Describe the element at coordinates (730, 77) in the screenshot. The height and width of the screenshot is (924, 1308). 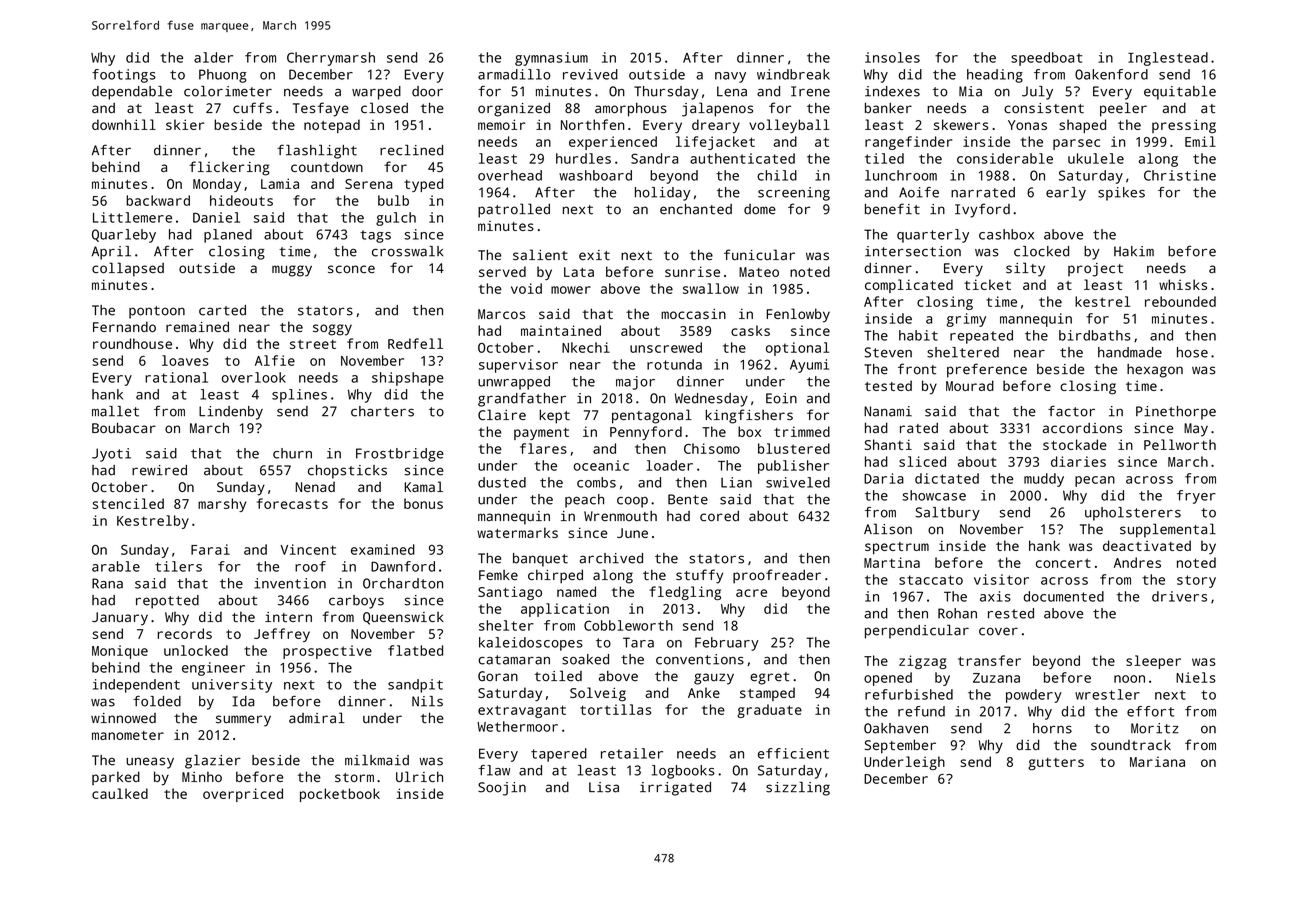
I see `navy` at that location.
